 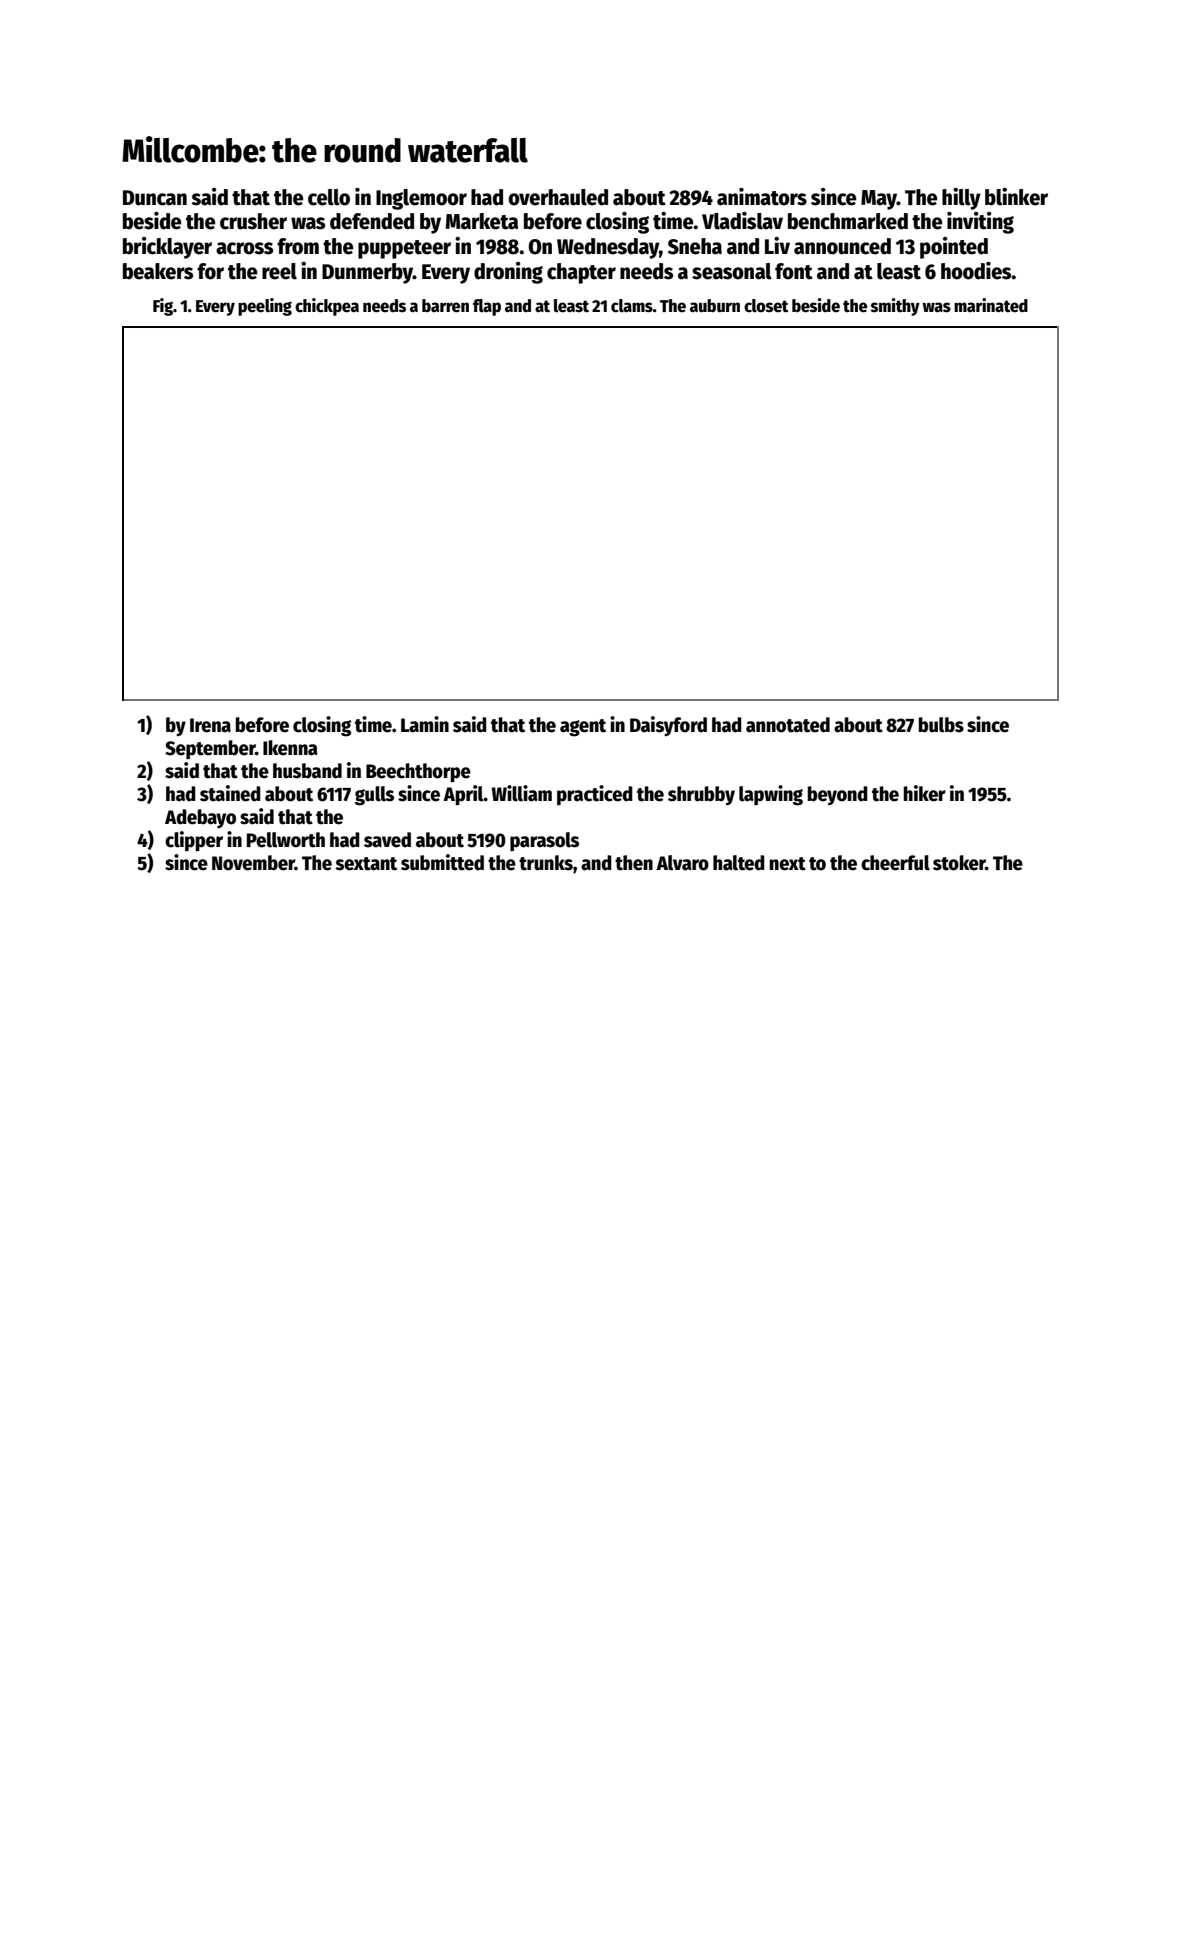 What do you see at coordinates (558, 197) in the screenshot?
I see `overhauled` at bounding box center [558, 197].
